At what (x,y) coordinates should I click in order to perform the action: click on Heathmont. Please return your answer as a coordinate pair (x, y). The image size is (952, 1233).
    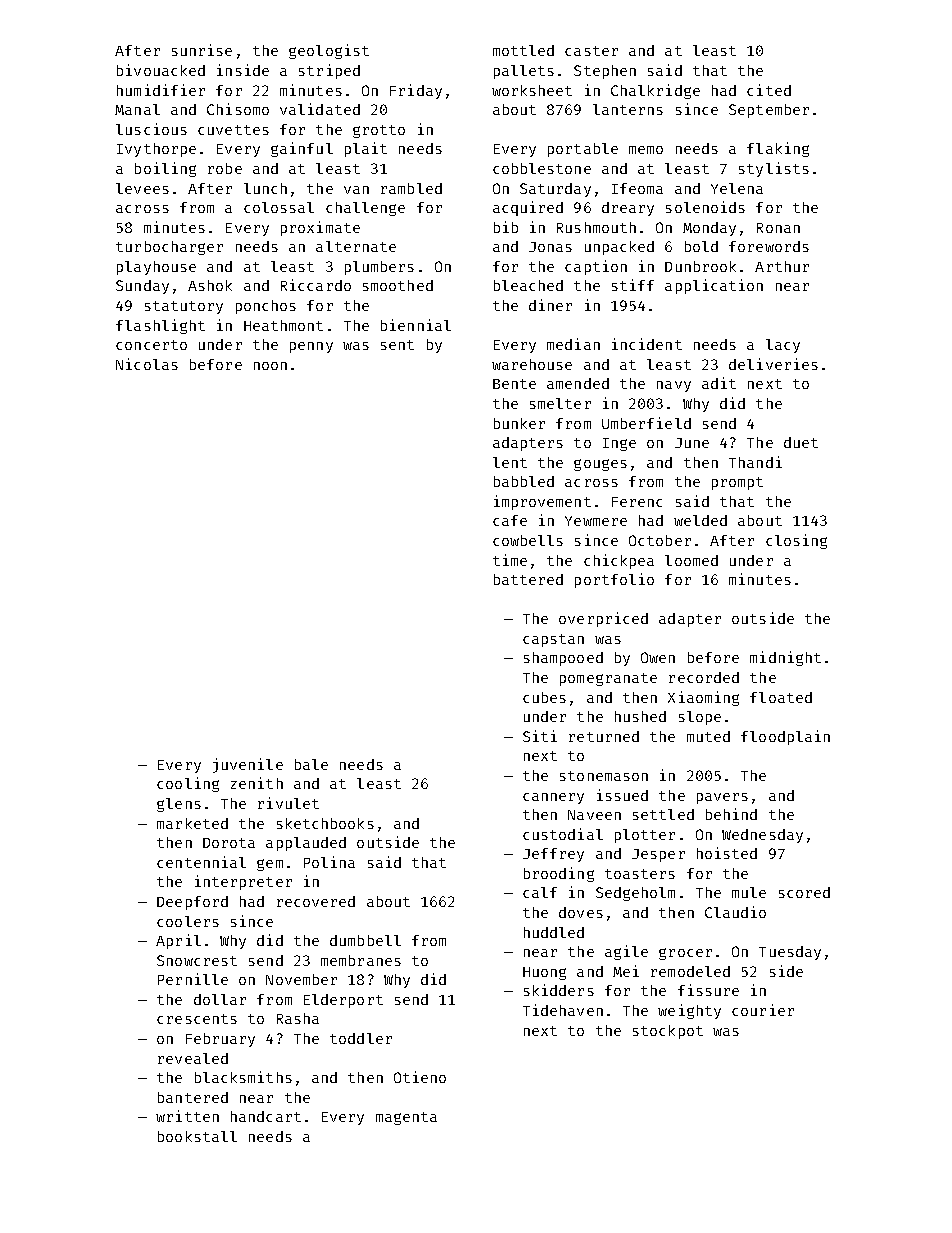
    Looking at the image, I should click on (283, 325).
